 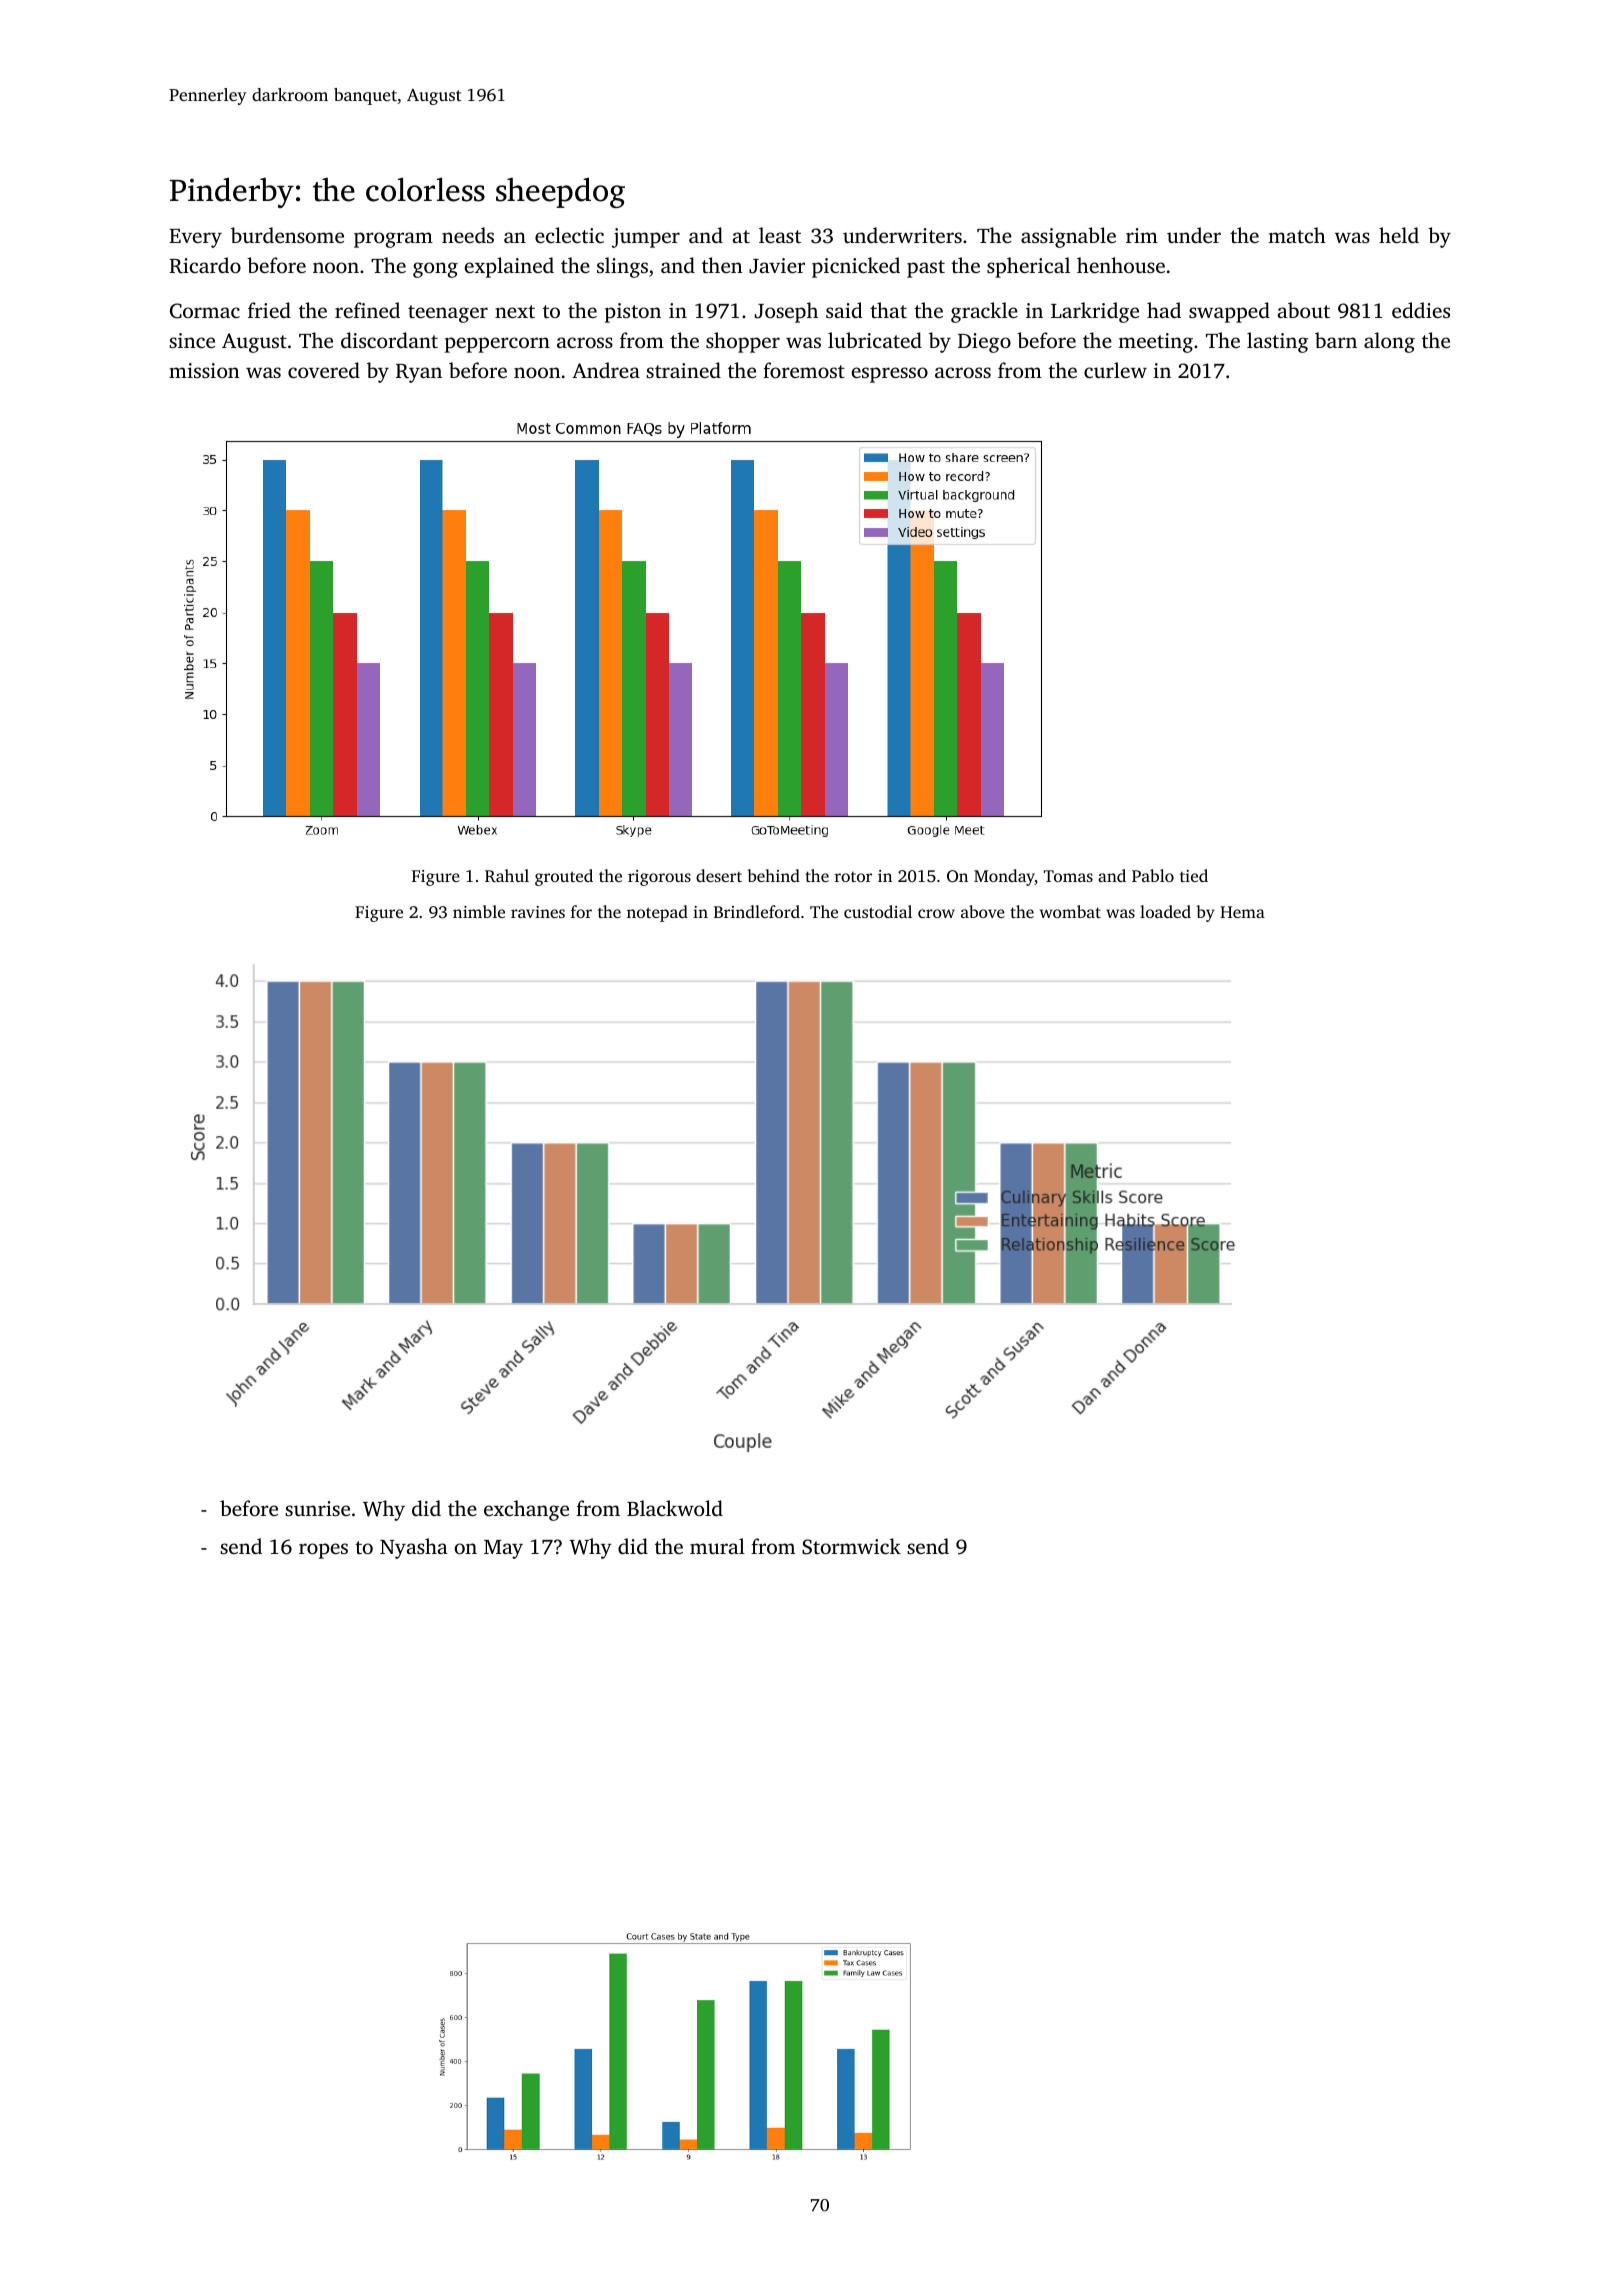 I want to click on Rahul, so click(x=507, y=876).
